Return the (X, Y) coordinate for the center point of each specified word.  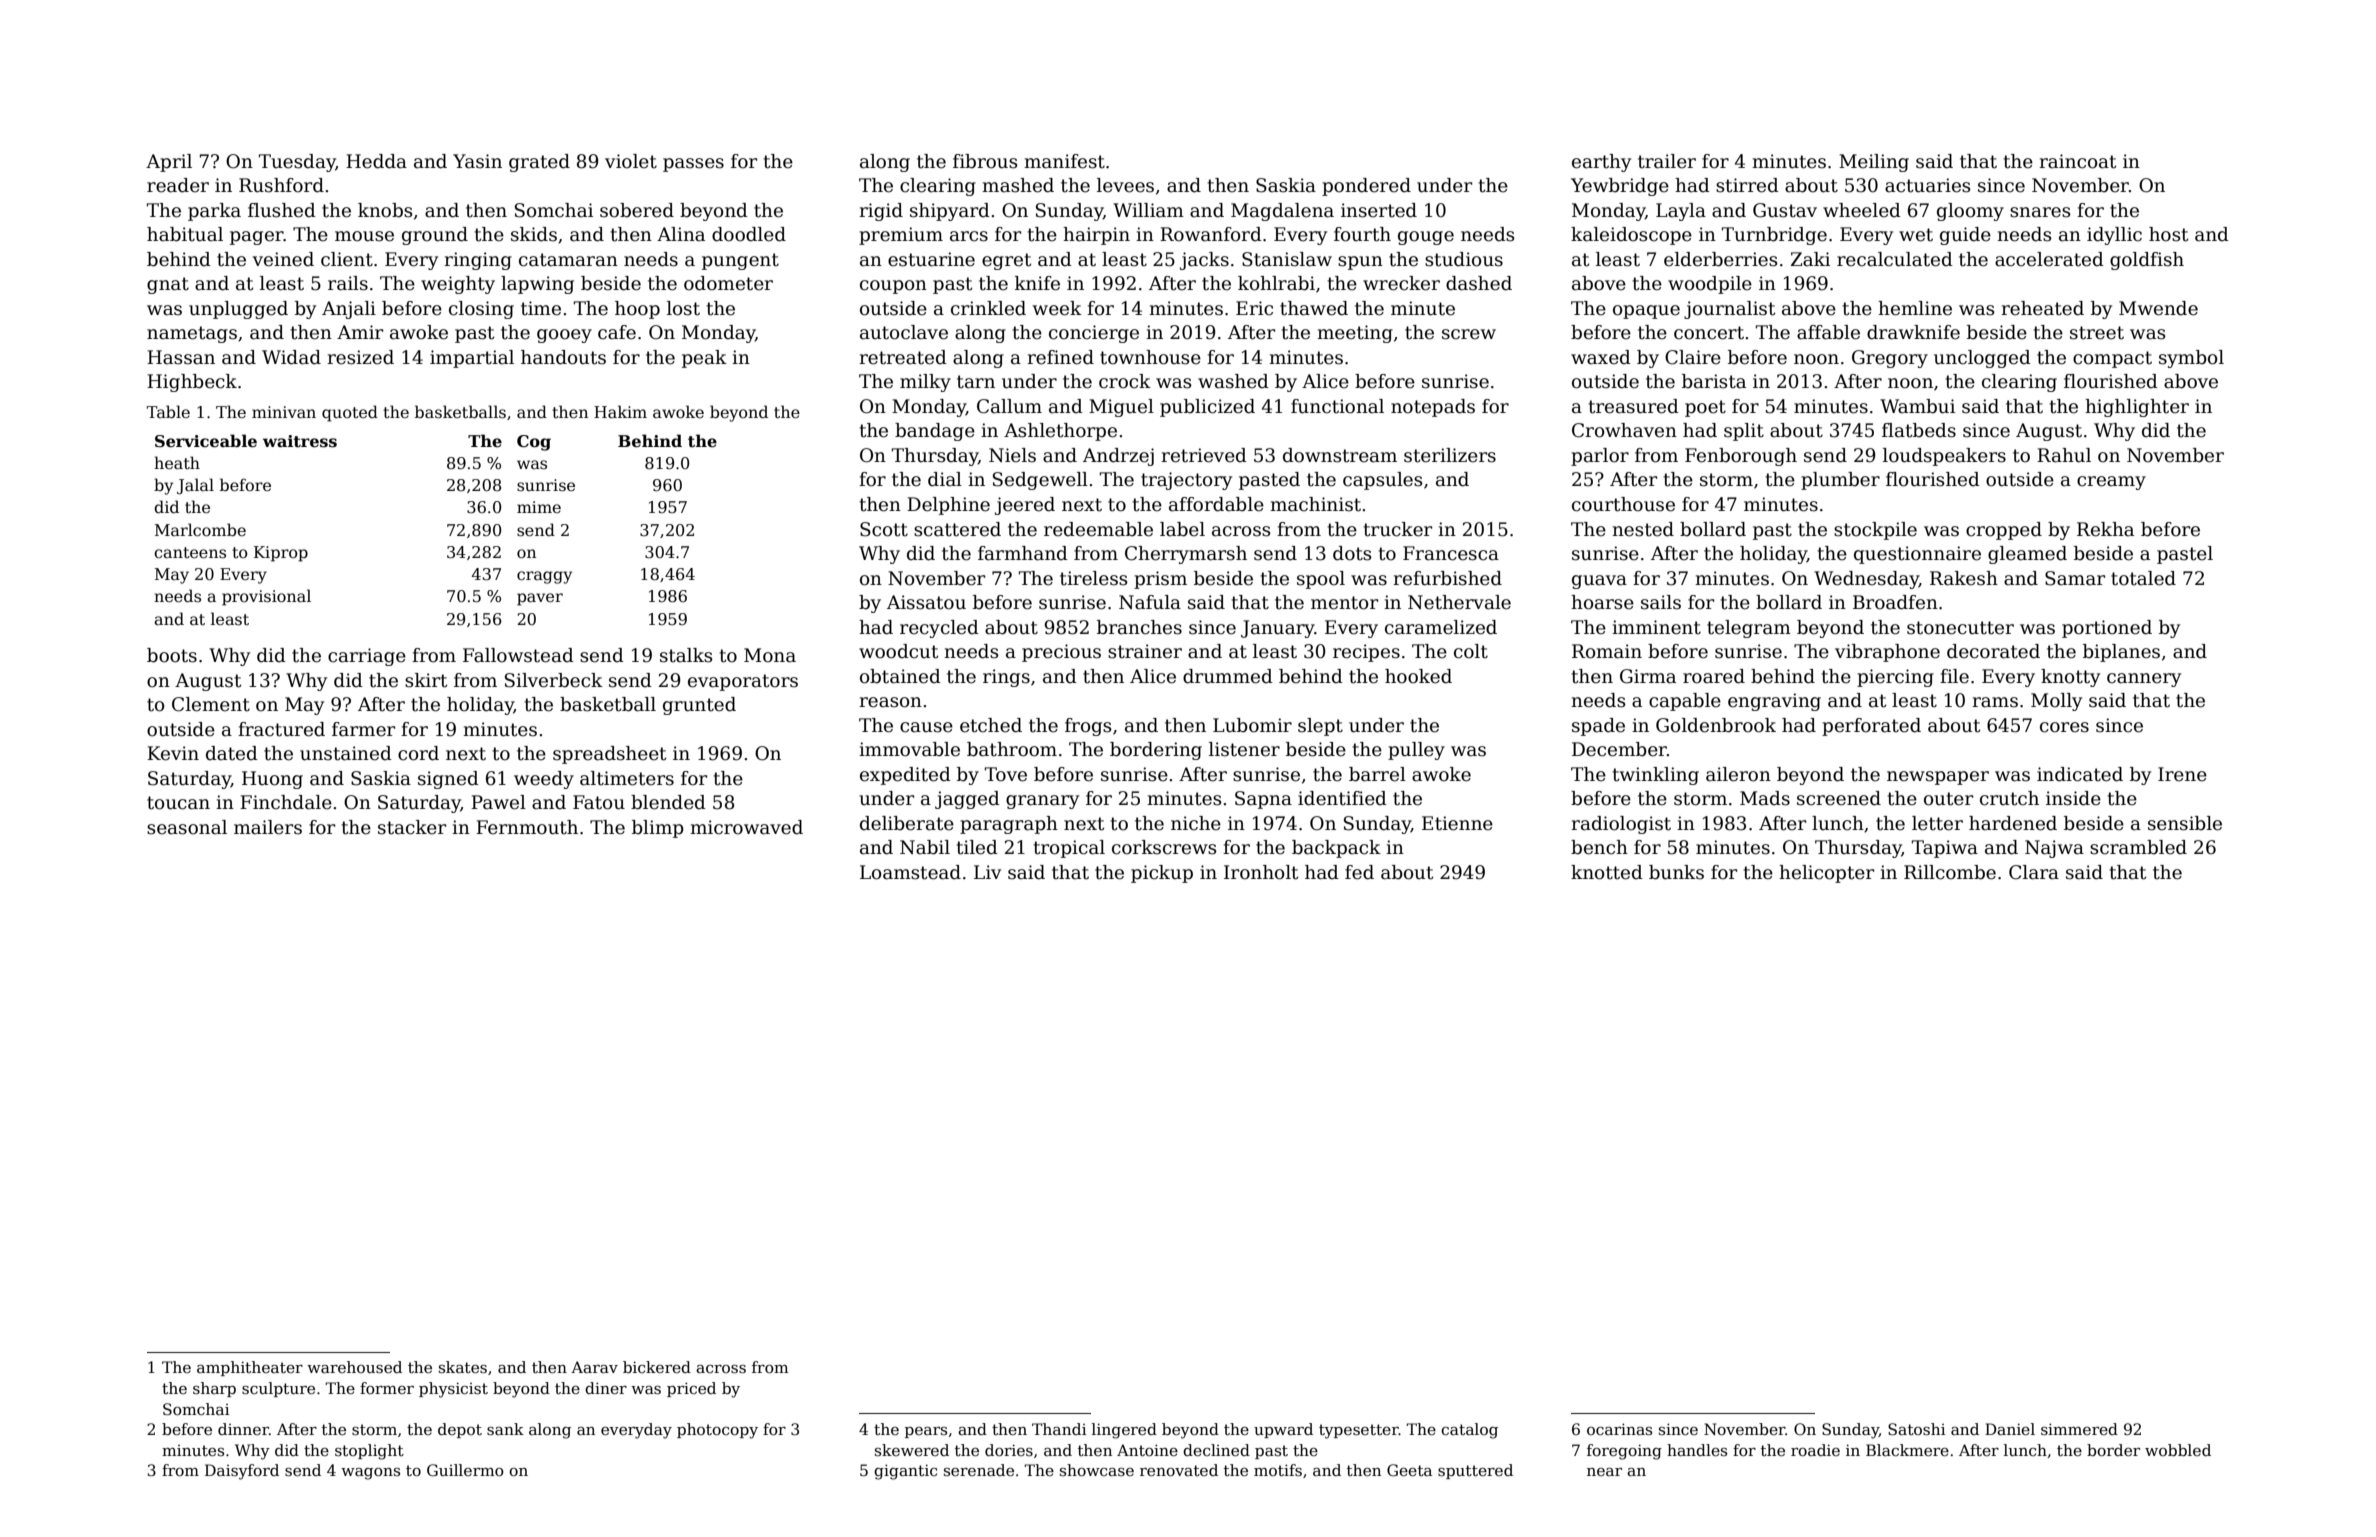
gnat (168, 285)
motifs (1278, 1470)
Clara (2034, 872)
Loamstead (910, 872)
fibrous (985, 161)
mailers (268, 827)
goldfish (2147, 261)
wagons (370, 1474)
